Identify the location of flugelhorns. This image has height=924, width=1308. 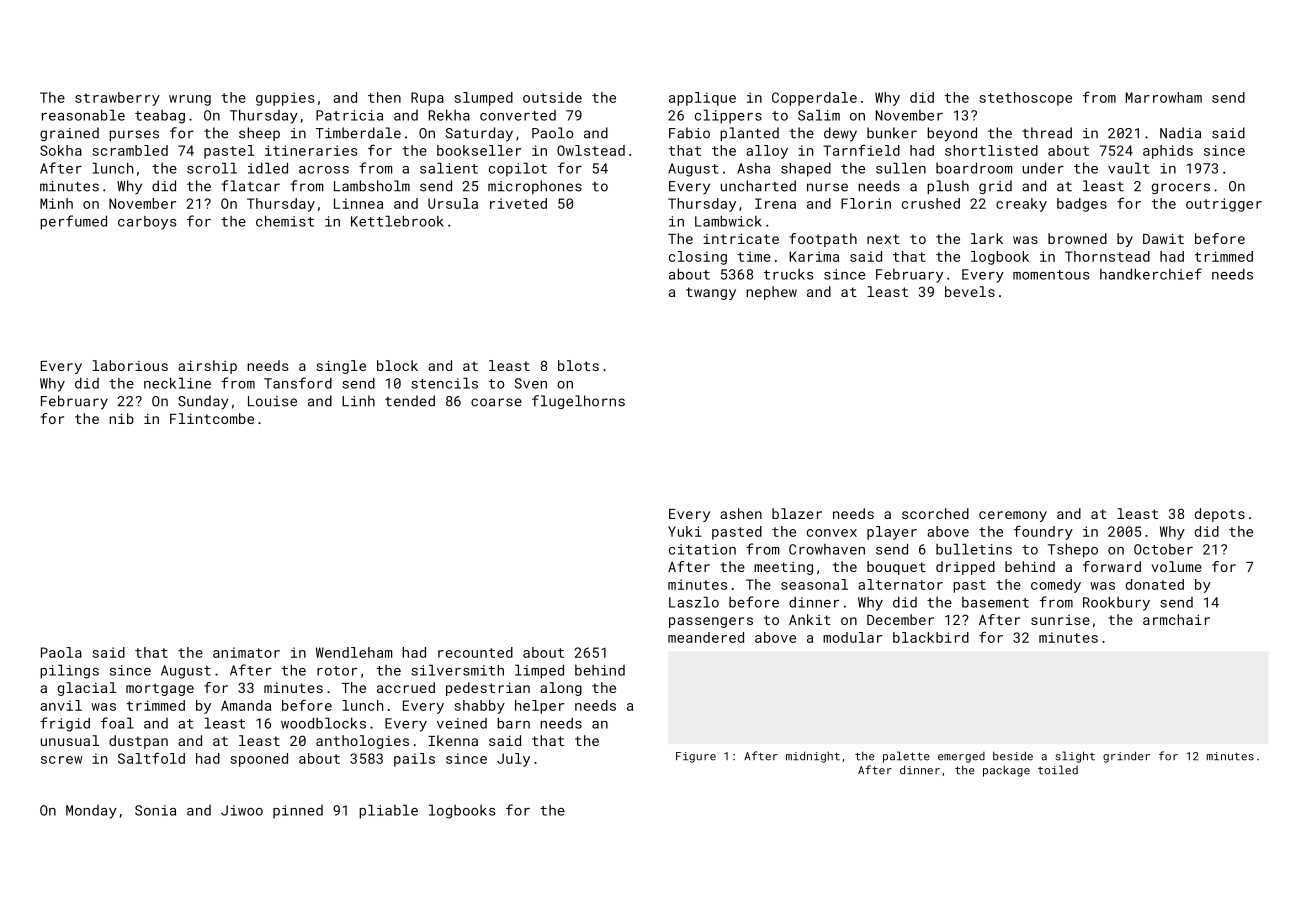
(578, 402).
